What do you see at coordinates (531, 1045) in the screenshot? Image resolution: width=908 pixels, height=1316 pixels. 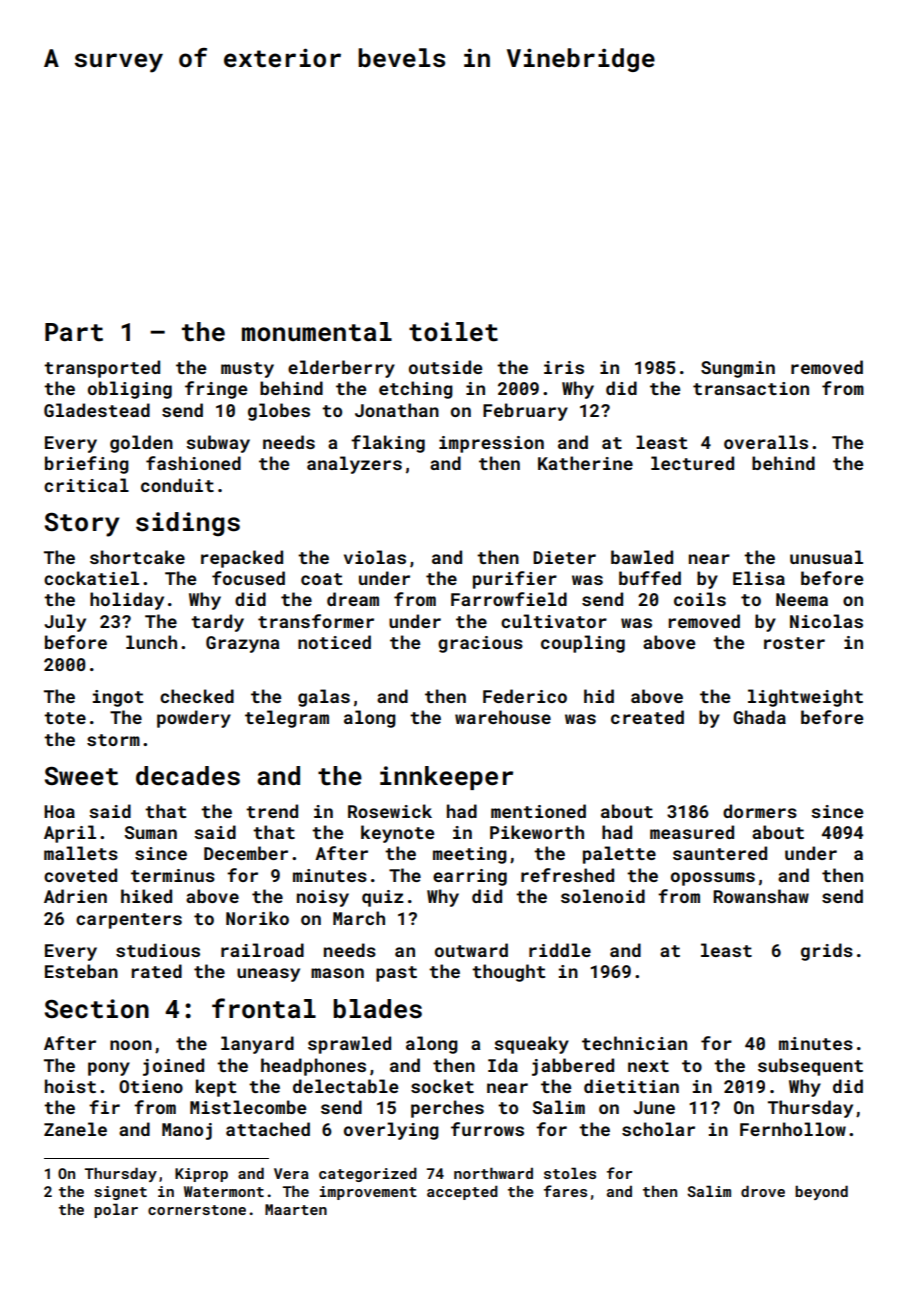 I see `squeaky` at bounding box center [531, 1045].
